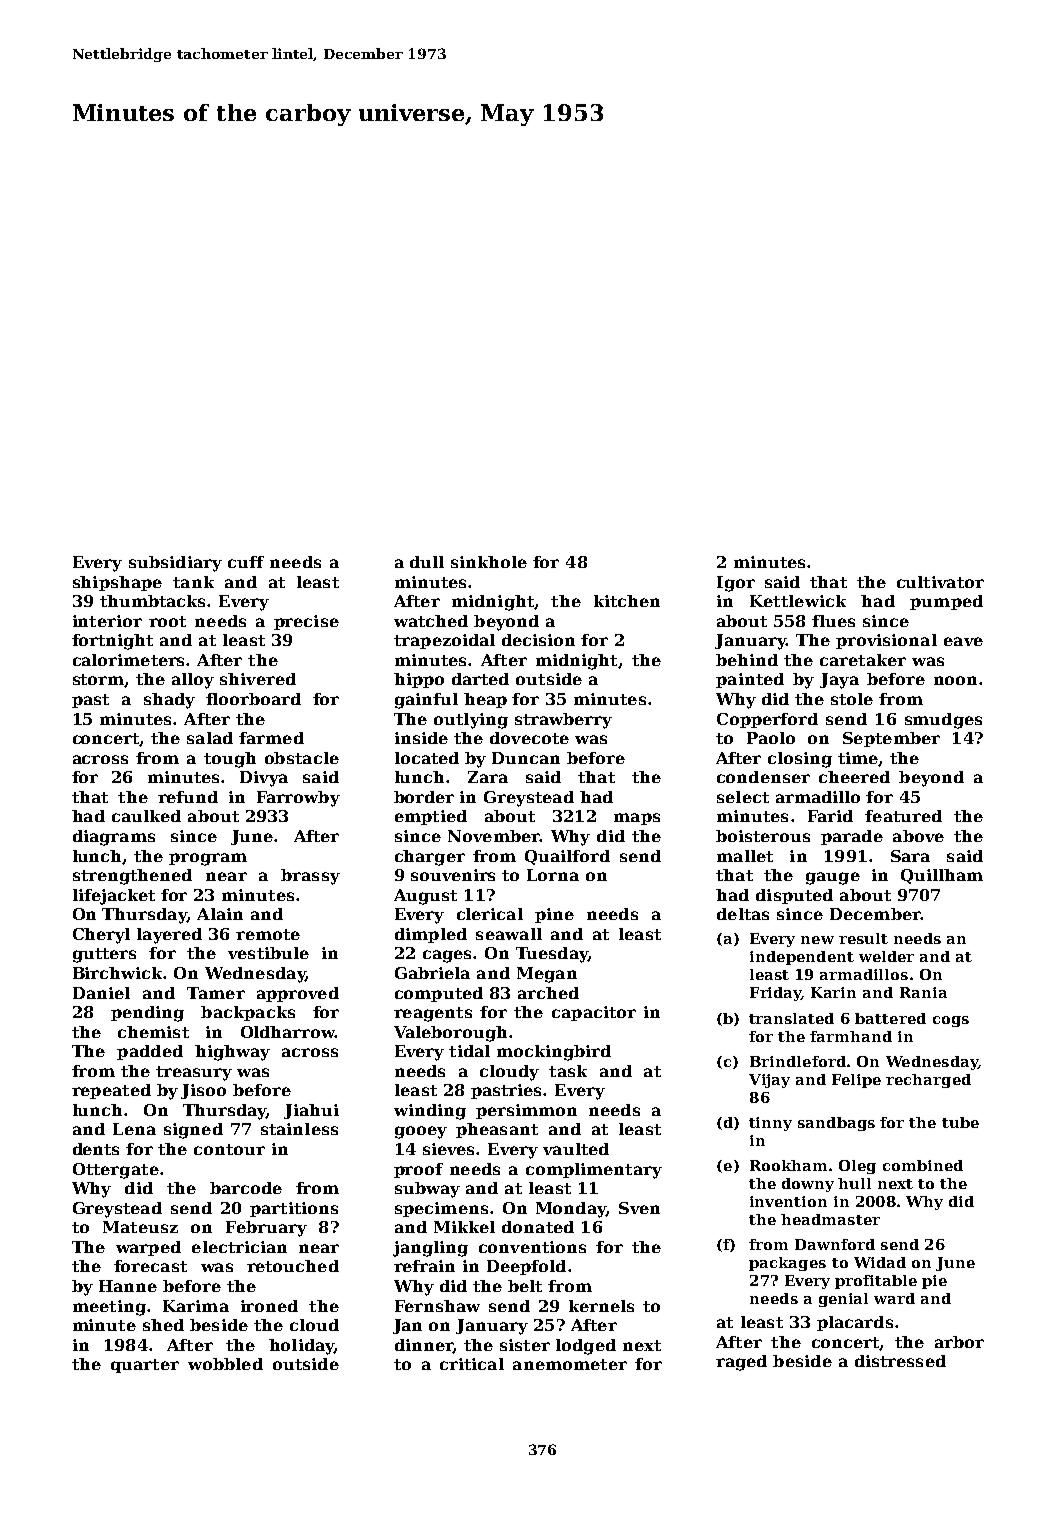 This screenshot has height=1528, width=1055. I want to click on sinkhole, so click(489, 562).
